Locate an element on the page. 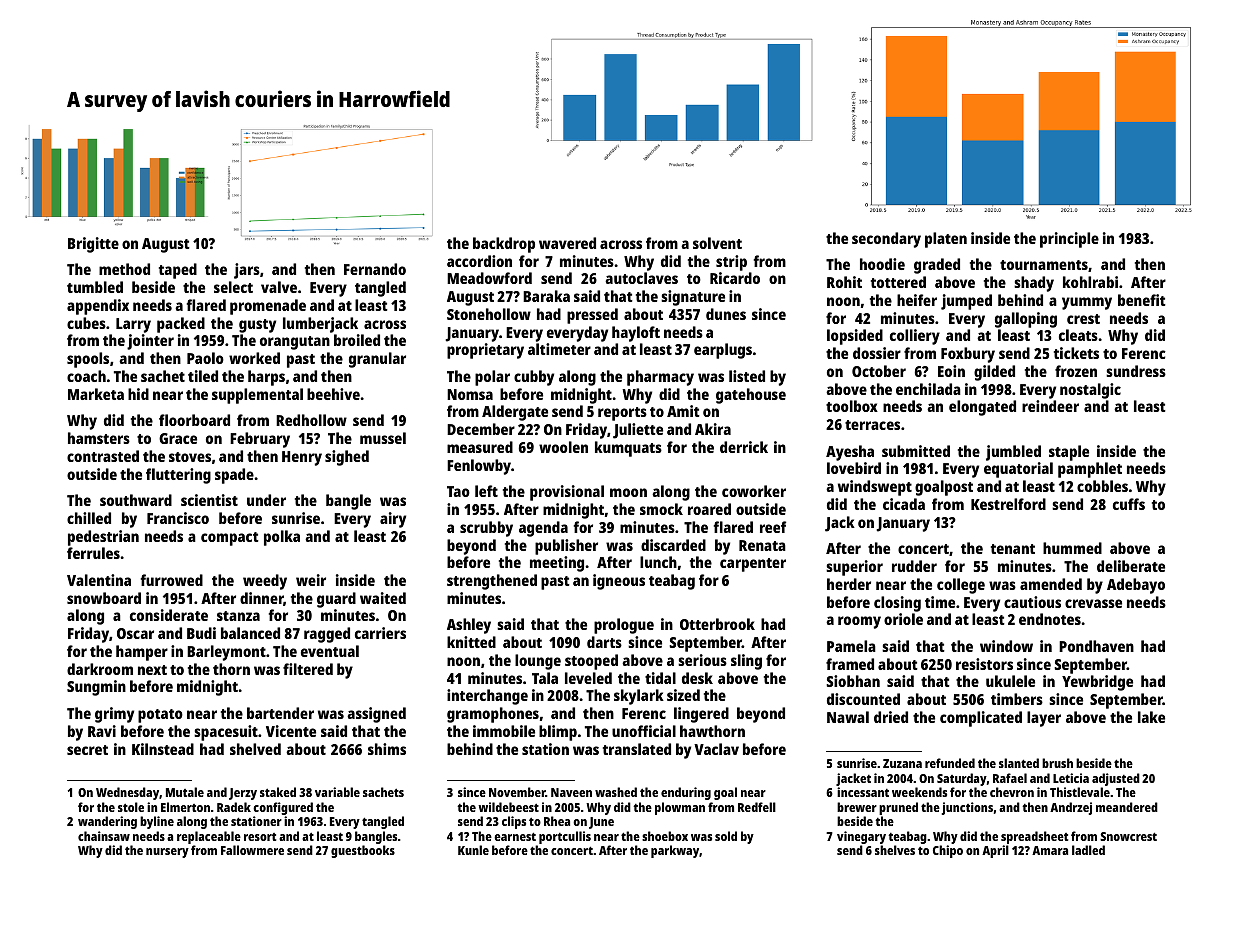  framed is located at coordinates (850, 664).
